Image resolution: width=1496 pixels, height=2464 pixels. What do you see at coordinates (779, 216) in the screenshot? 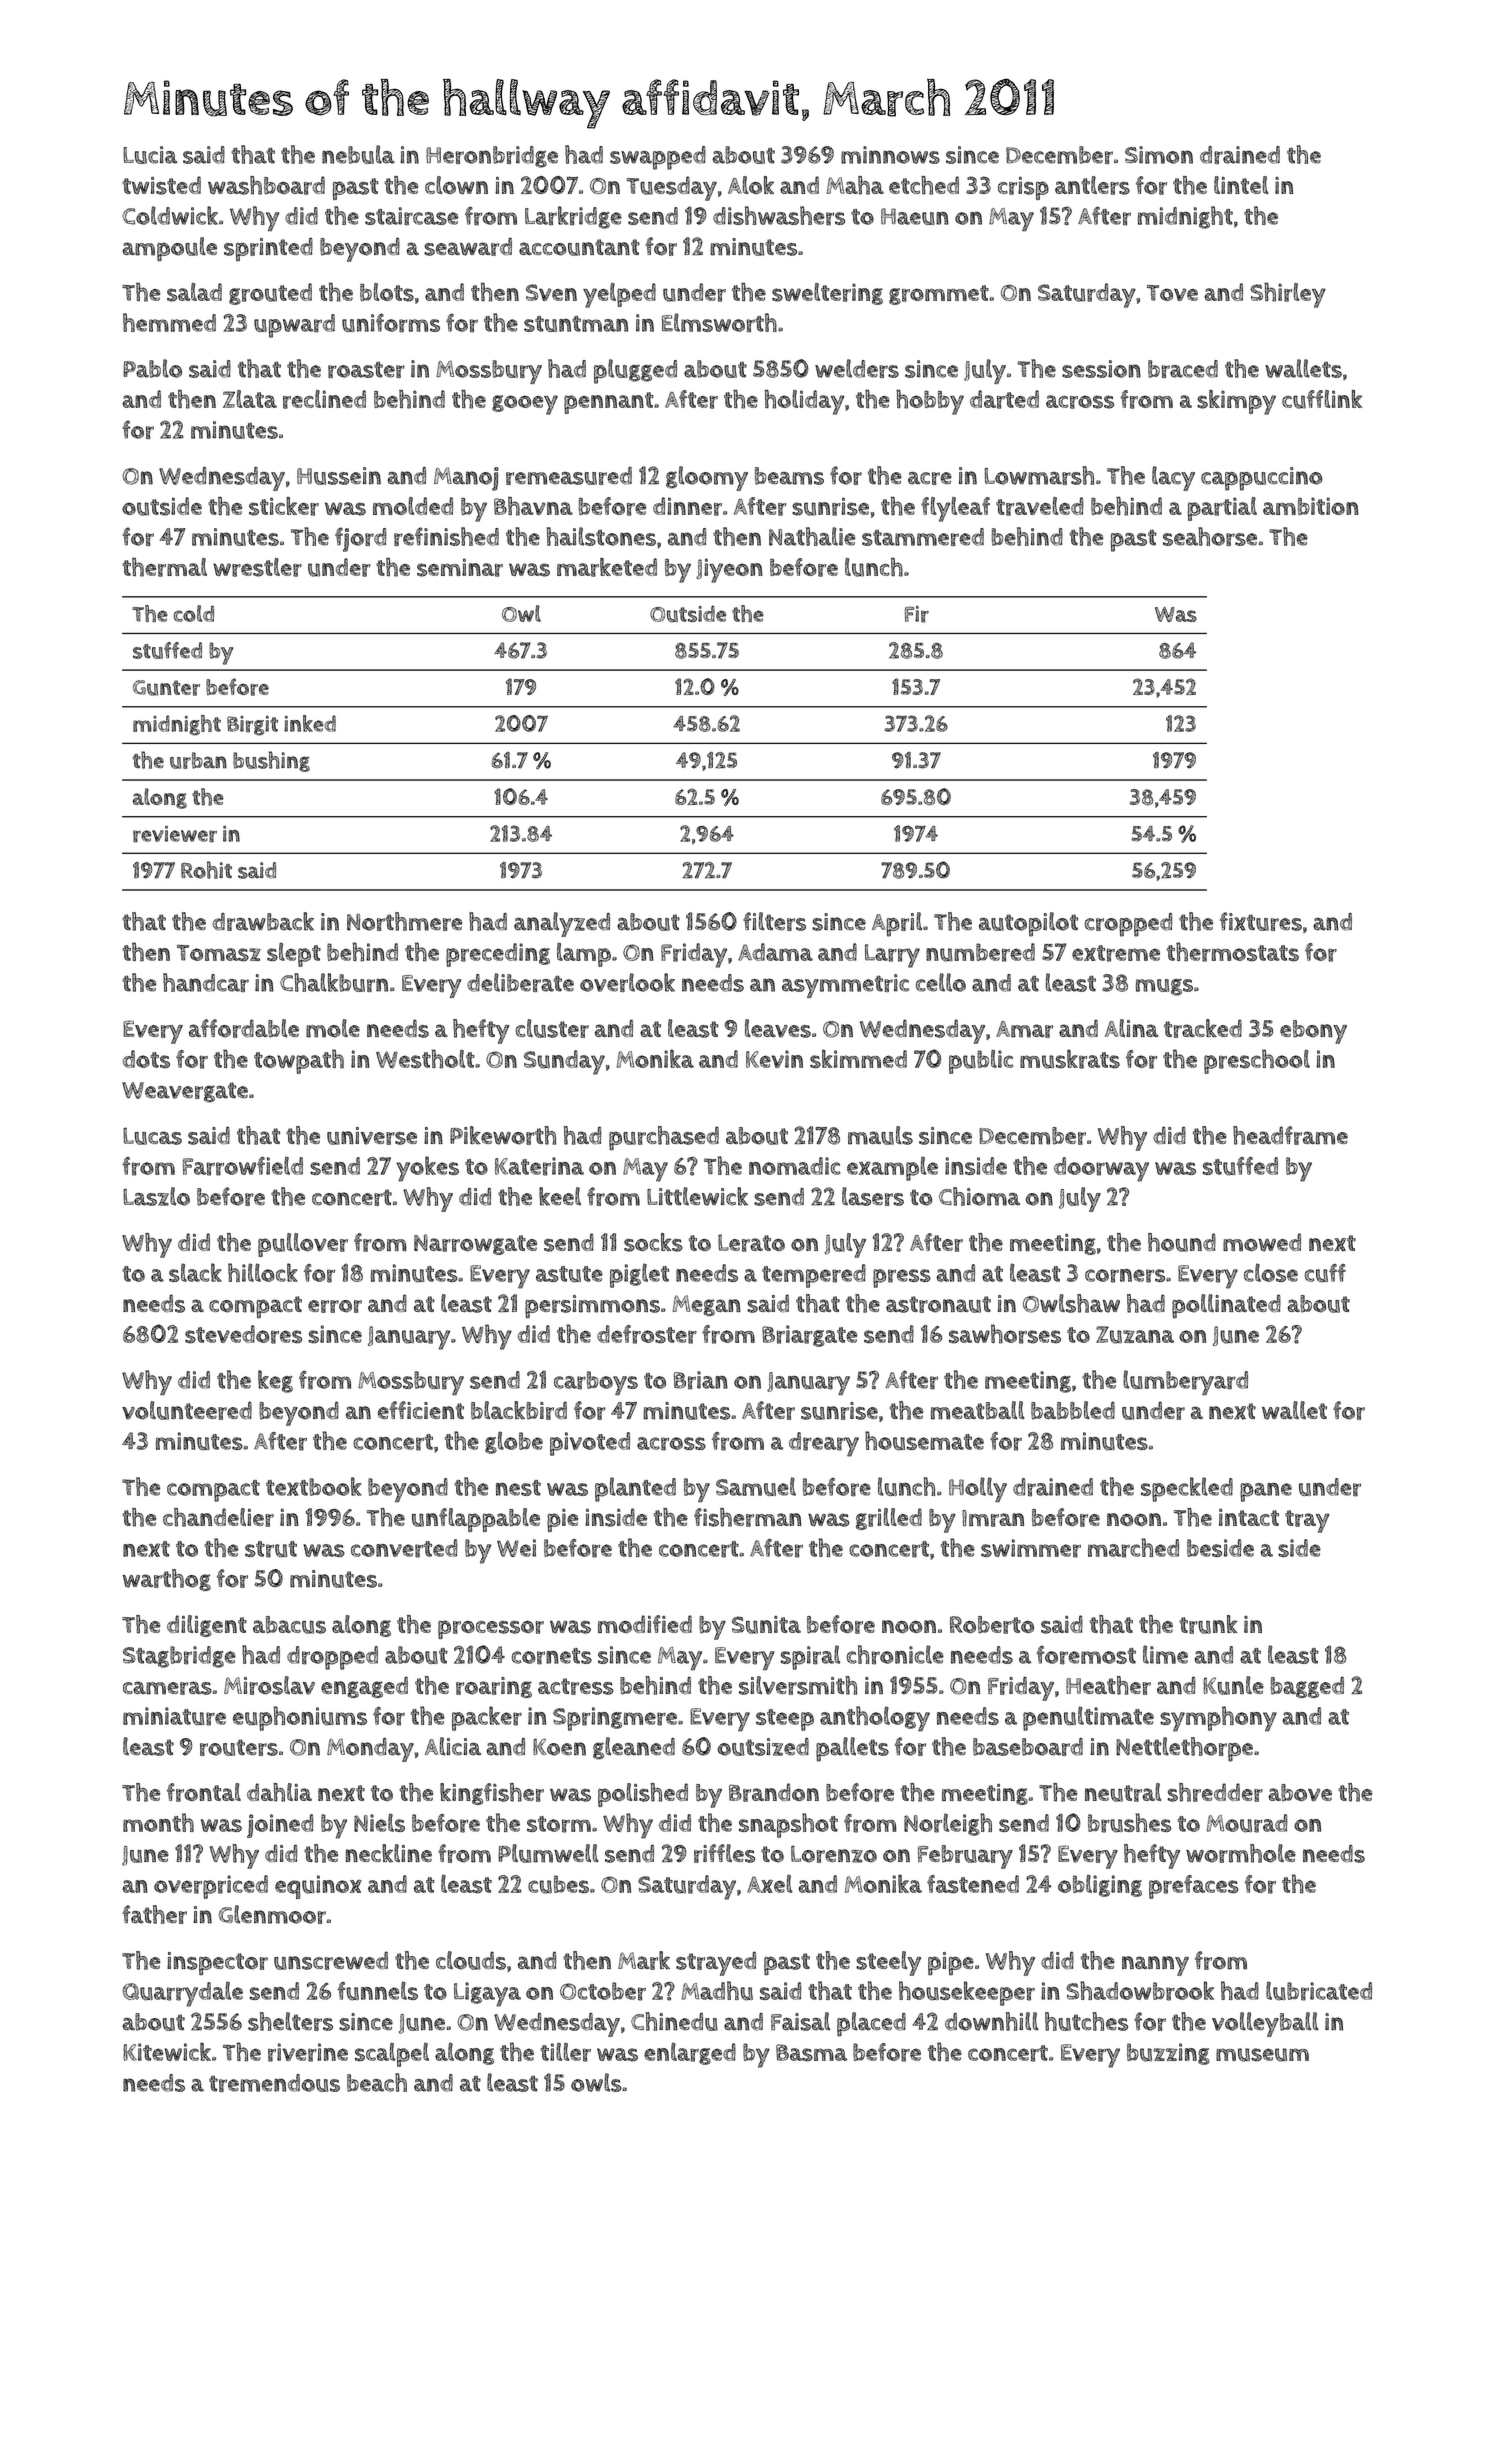
I see `dishwashers` at bounding box center [779, 216].
